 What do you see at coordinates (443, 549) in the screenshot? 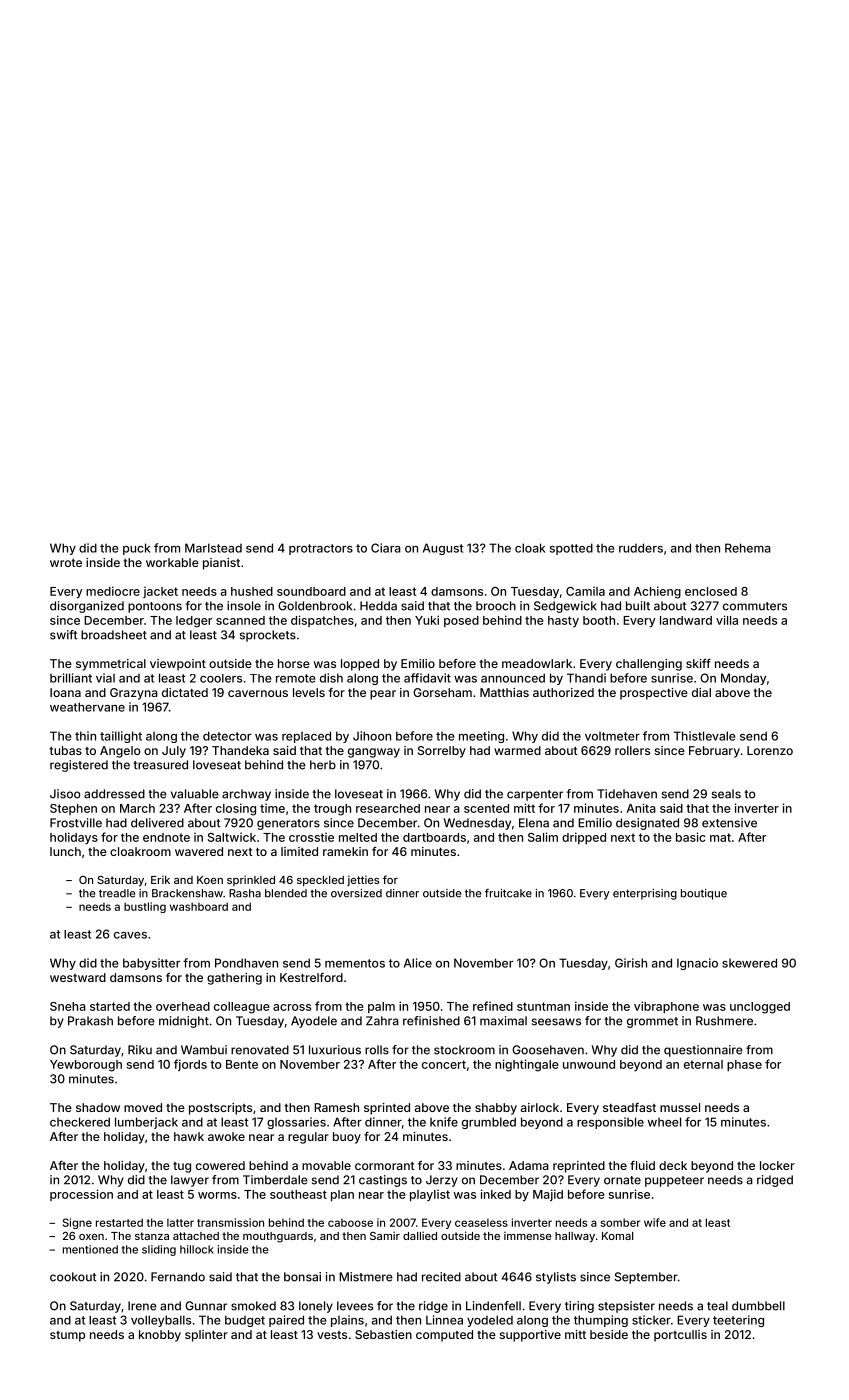
I see `August` at bounding box center [443, 549].
